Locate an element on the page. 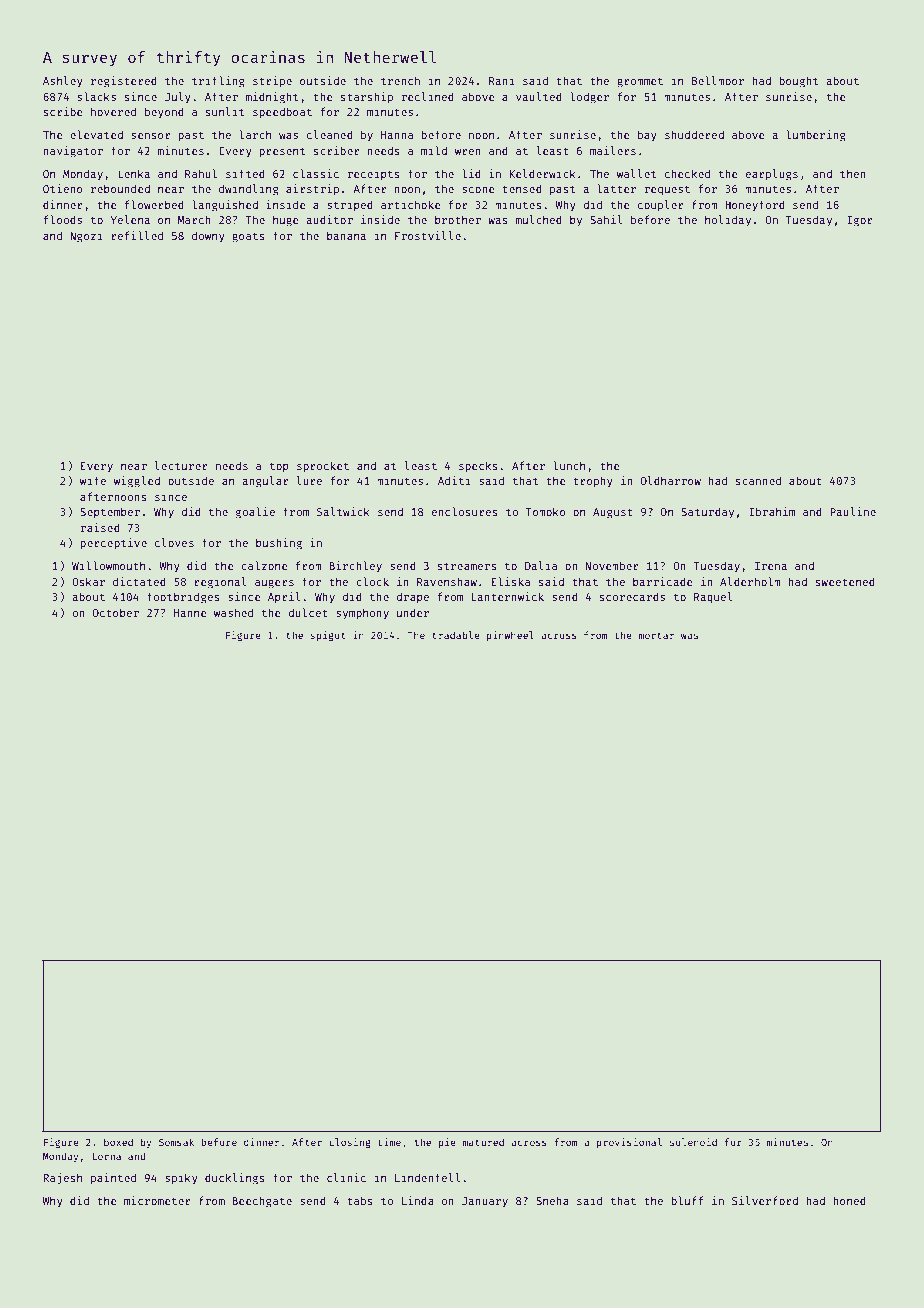  registered is located at coordinates (124, 82).
